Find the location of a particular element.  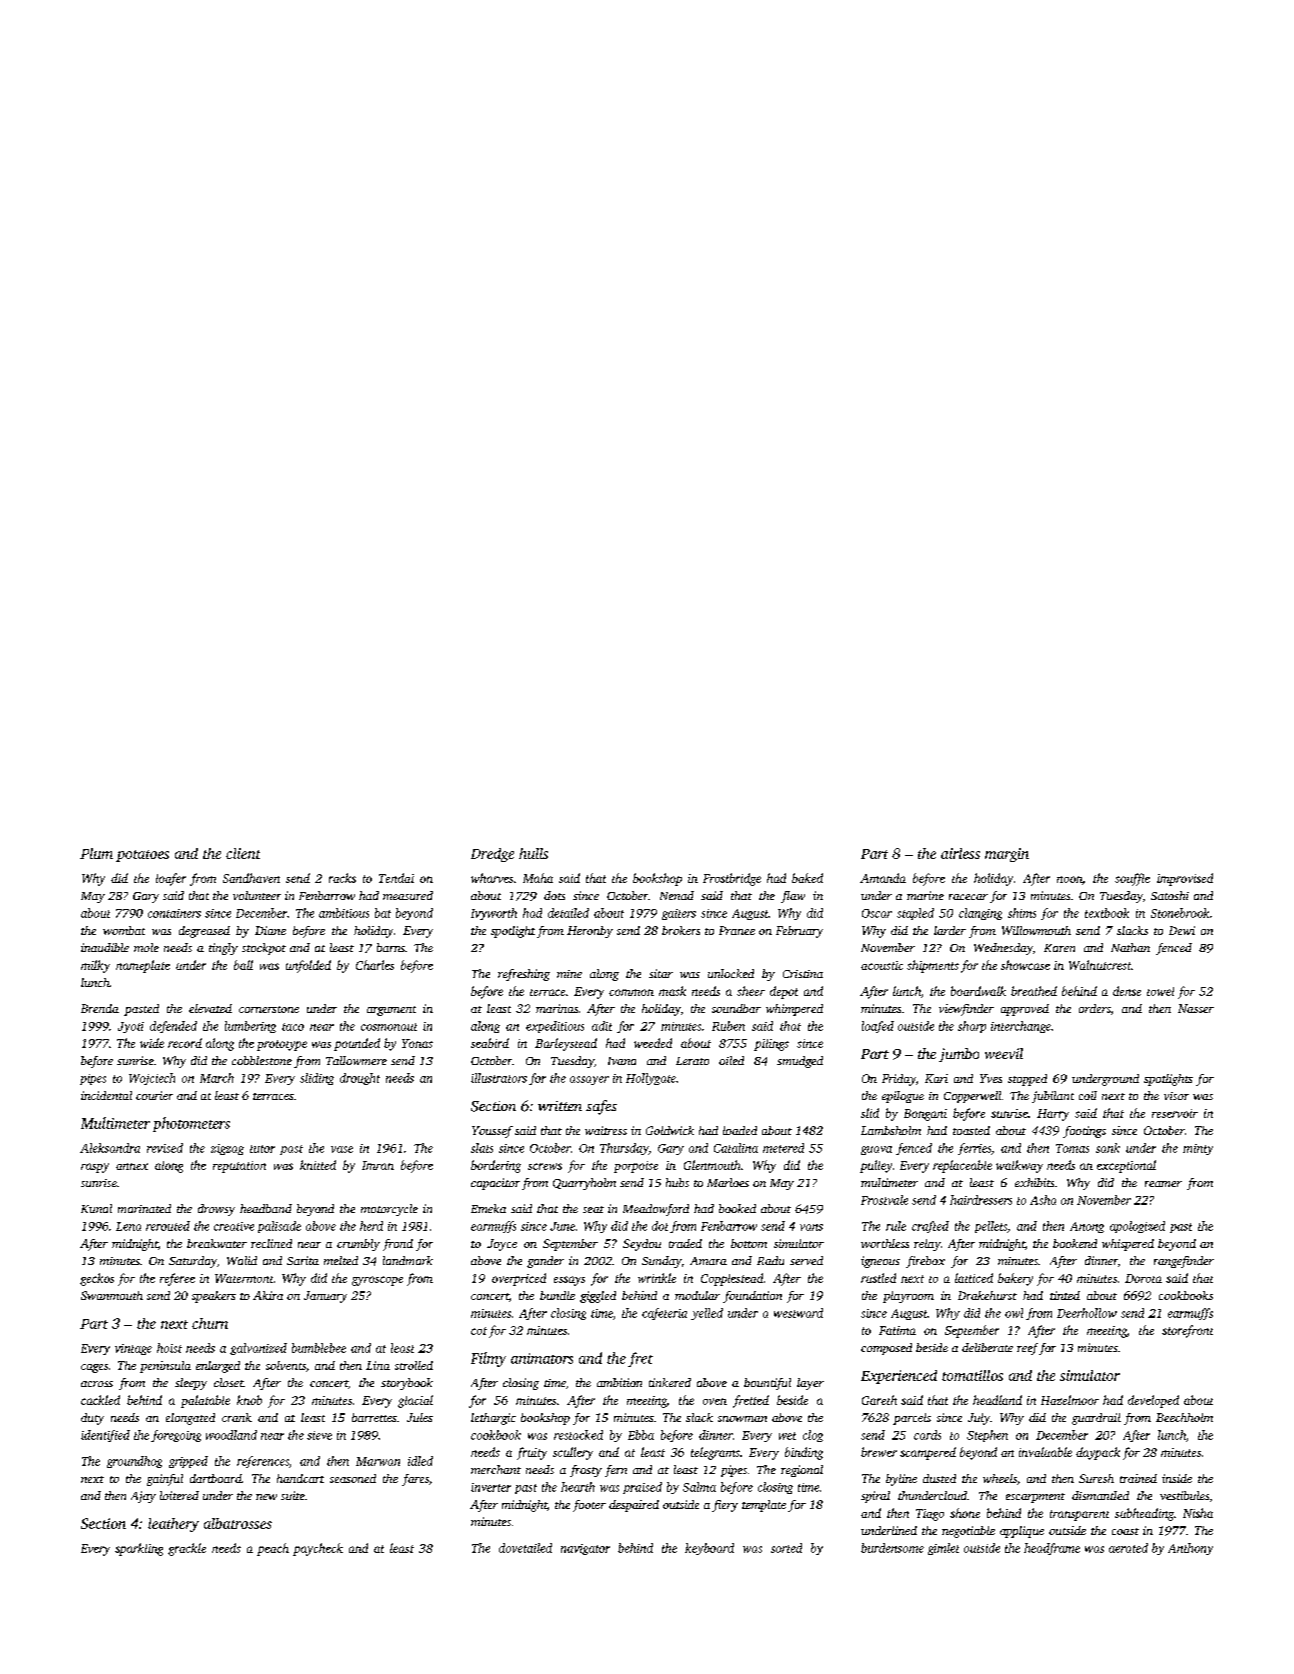

Goldwick is located at coordinates (670, 1130).
